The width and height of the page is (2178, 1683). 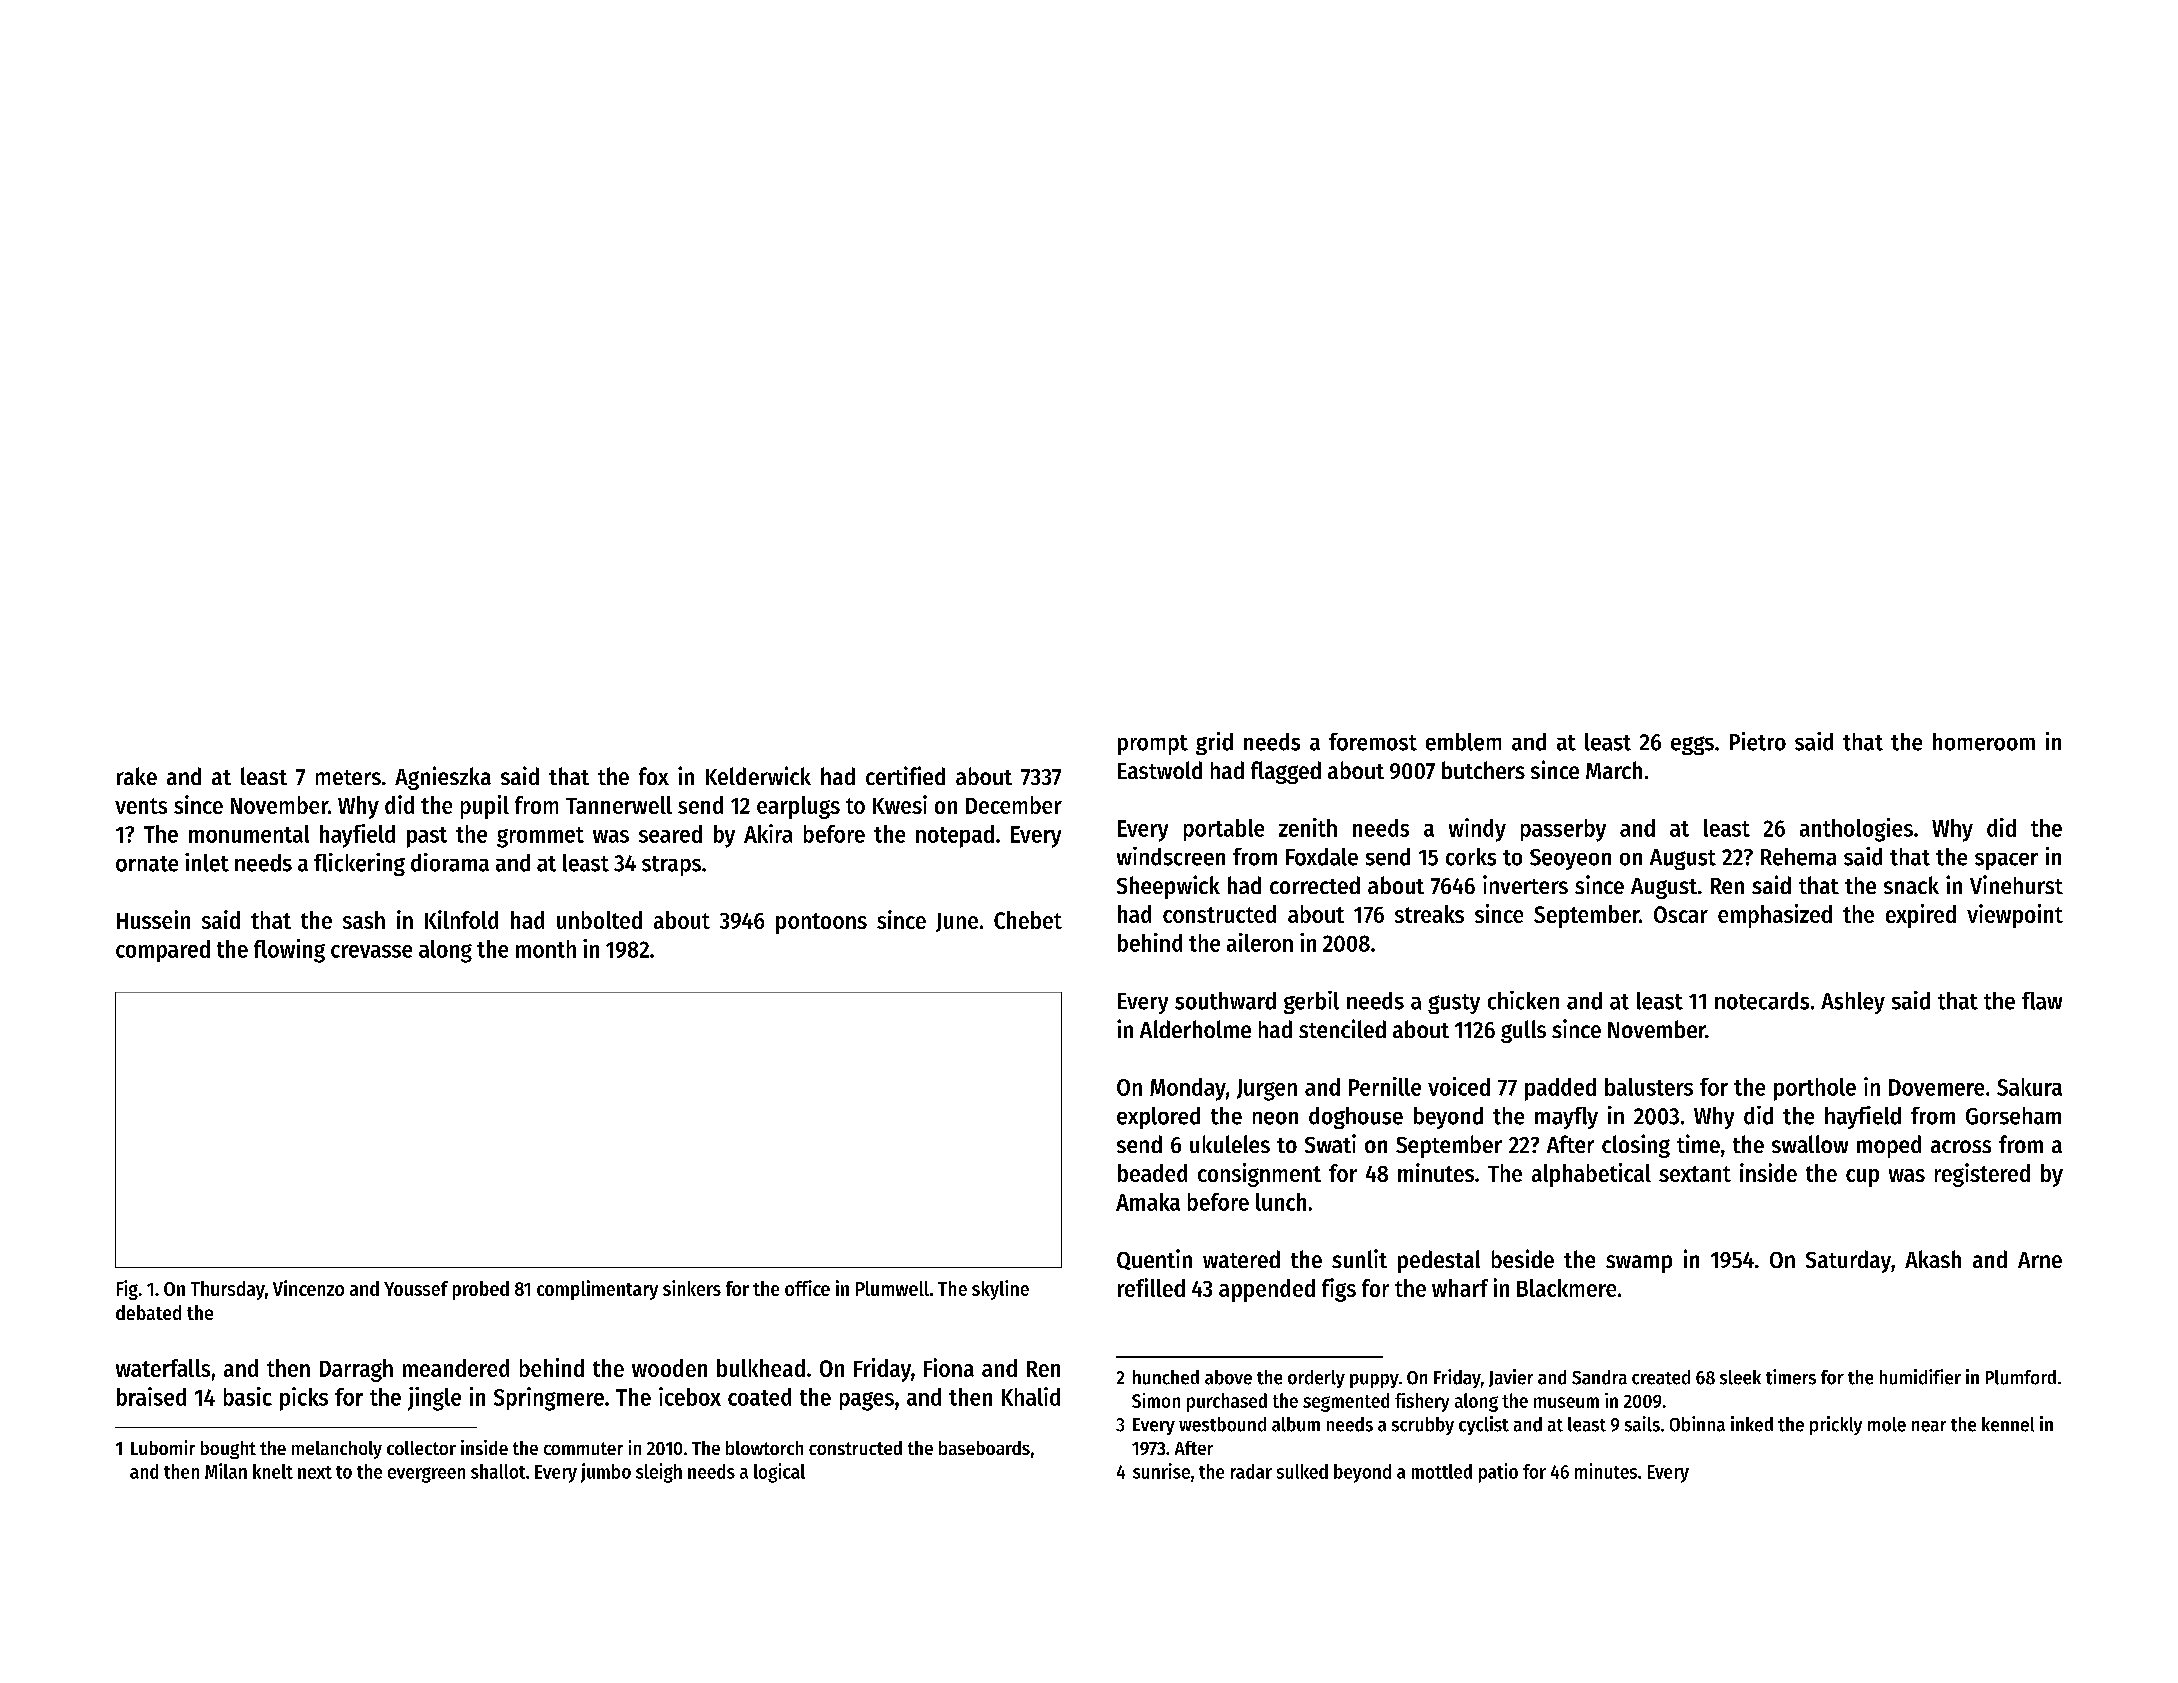 What do you see at coordinates (426, 1475) in the page?
I see `evergreen` at bounding box center [426, 1475].
